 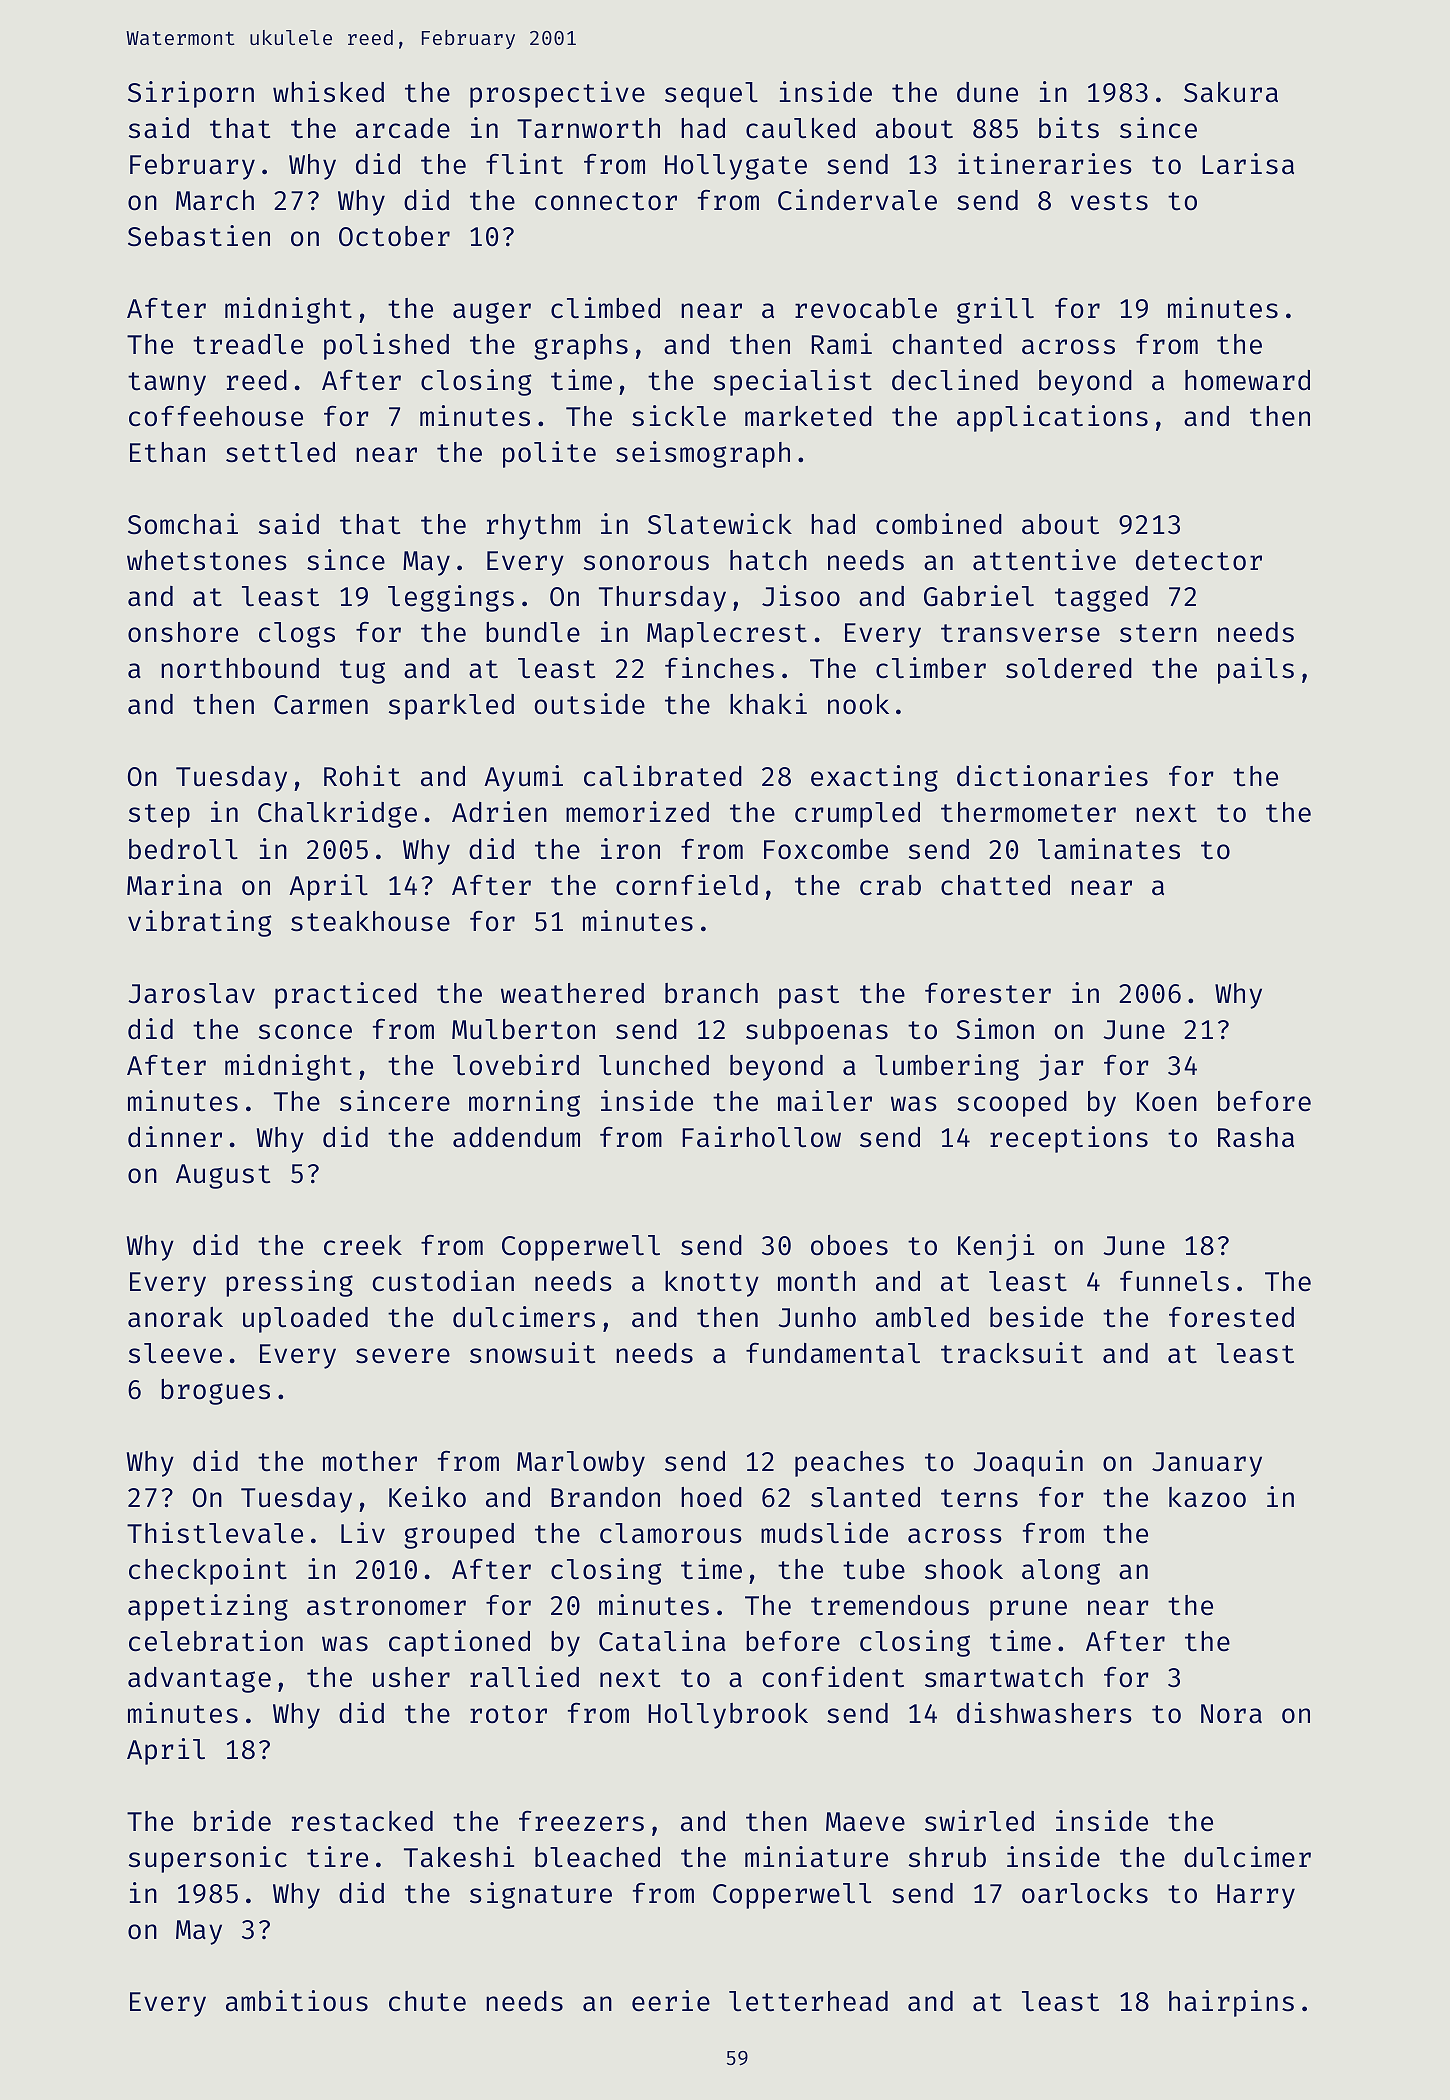 I want to click on caulked, so click(x=800, y=128).
